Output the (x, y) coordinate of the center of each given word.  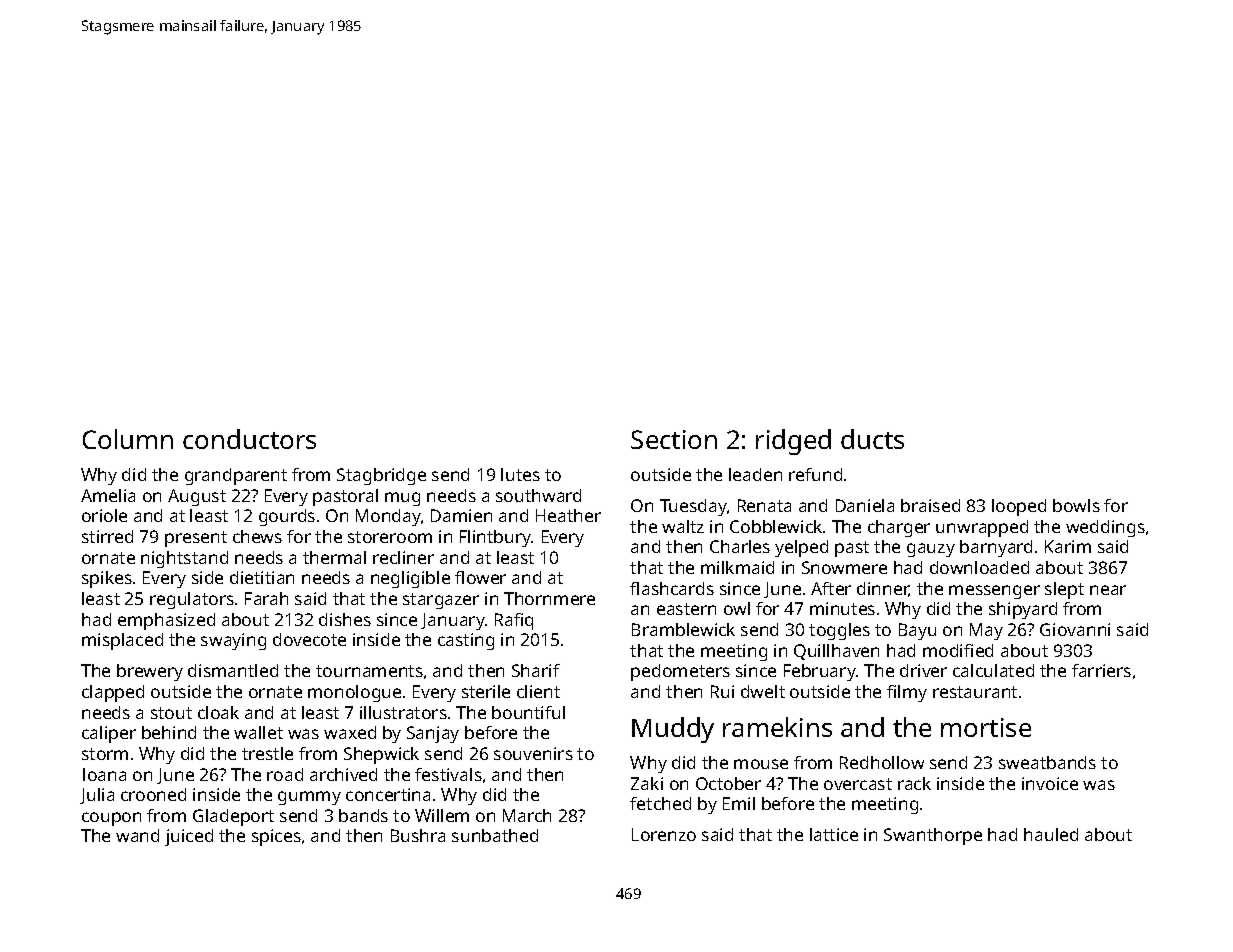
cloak (218, 712)
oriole (104, 515)
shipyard (1023, 610)
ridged (793, 442)
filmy (907, 693)
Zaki (647, 783)
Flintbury (496, 538)
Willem (442, 815)
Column (128, 439)
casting (466, 641)
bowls (1076, 505)
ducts (872, 439)
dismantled (233, 670)
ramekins (777, 727)
